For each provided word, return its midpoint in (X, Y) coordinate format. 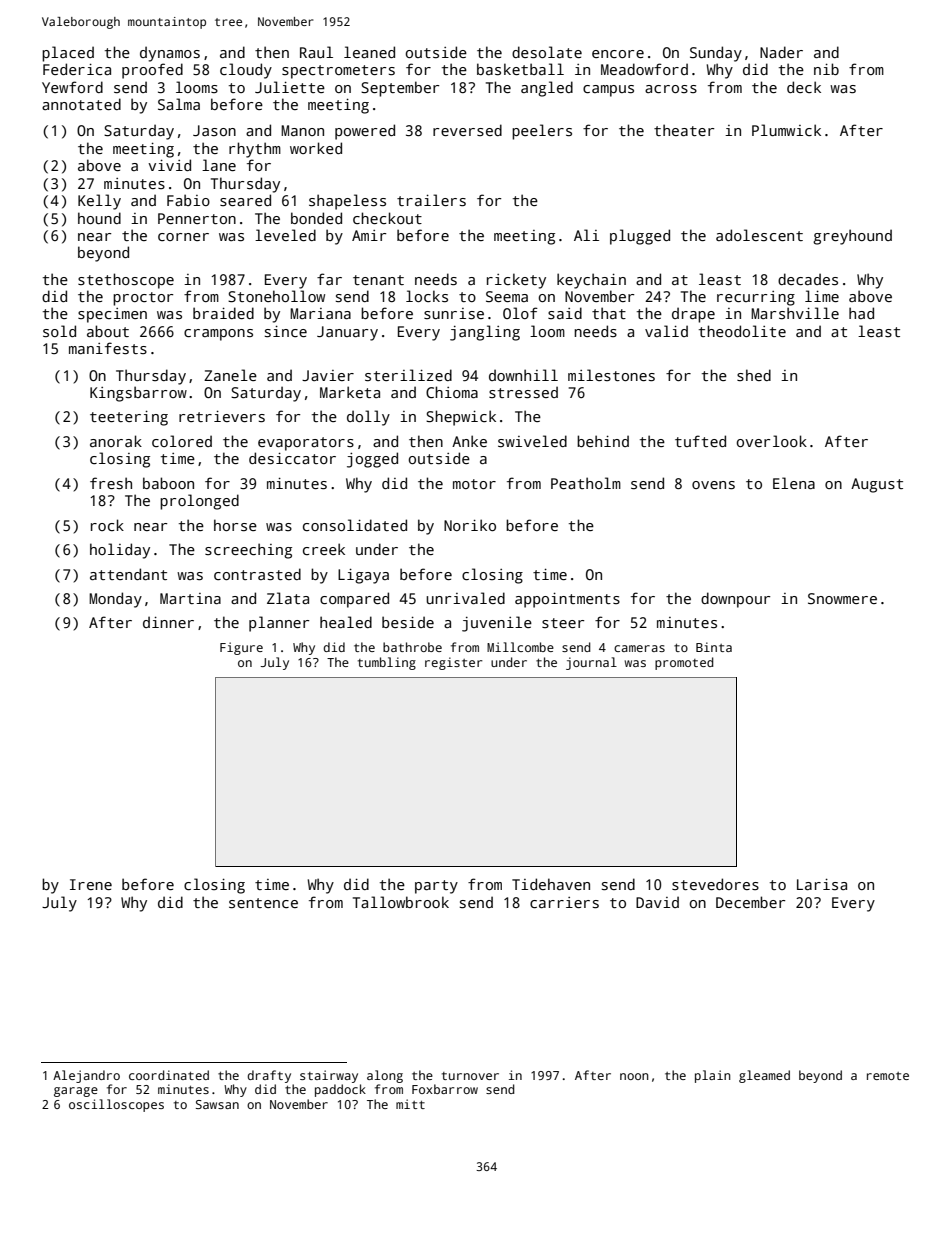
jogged (372, 460)
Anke (469, 441)
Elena (794, 483)
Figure (241, 648)
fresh (111, 483)
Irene (91, 884)
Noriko (470, 525)
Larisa (822, 884)
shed (754, 375)
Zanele (230, 375)
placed (68, 54)
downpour (735, 600)
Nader (781, 52)
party (436, 887)
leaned (369, 52)
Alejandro (86, 1076)
